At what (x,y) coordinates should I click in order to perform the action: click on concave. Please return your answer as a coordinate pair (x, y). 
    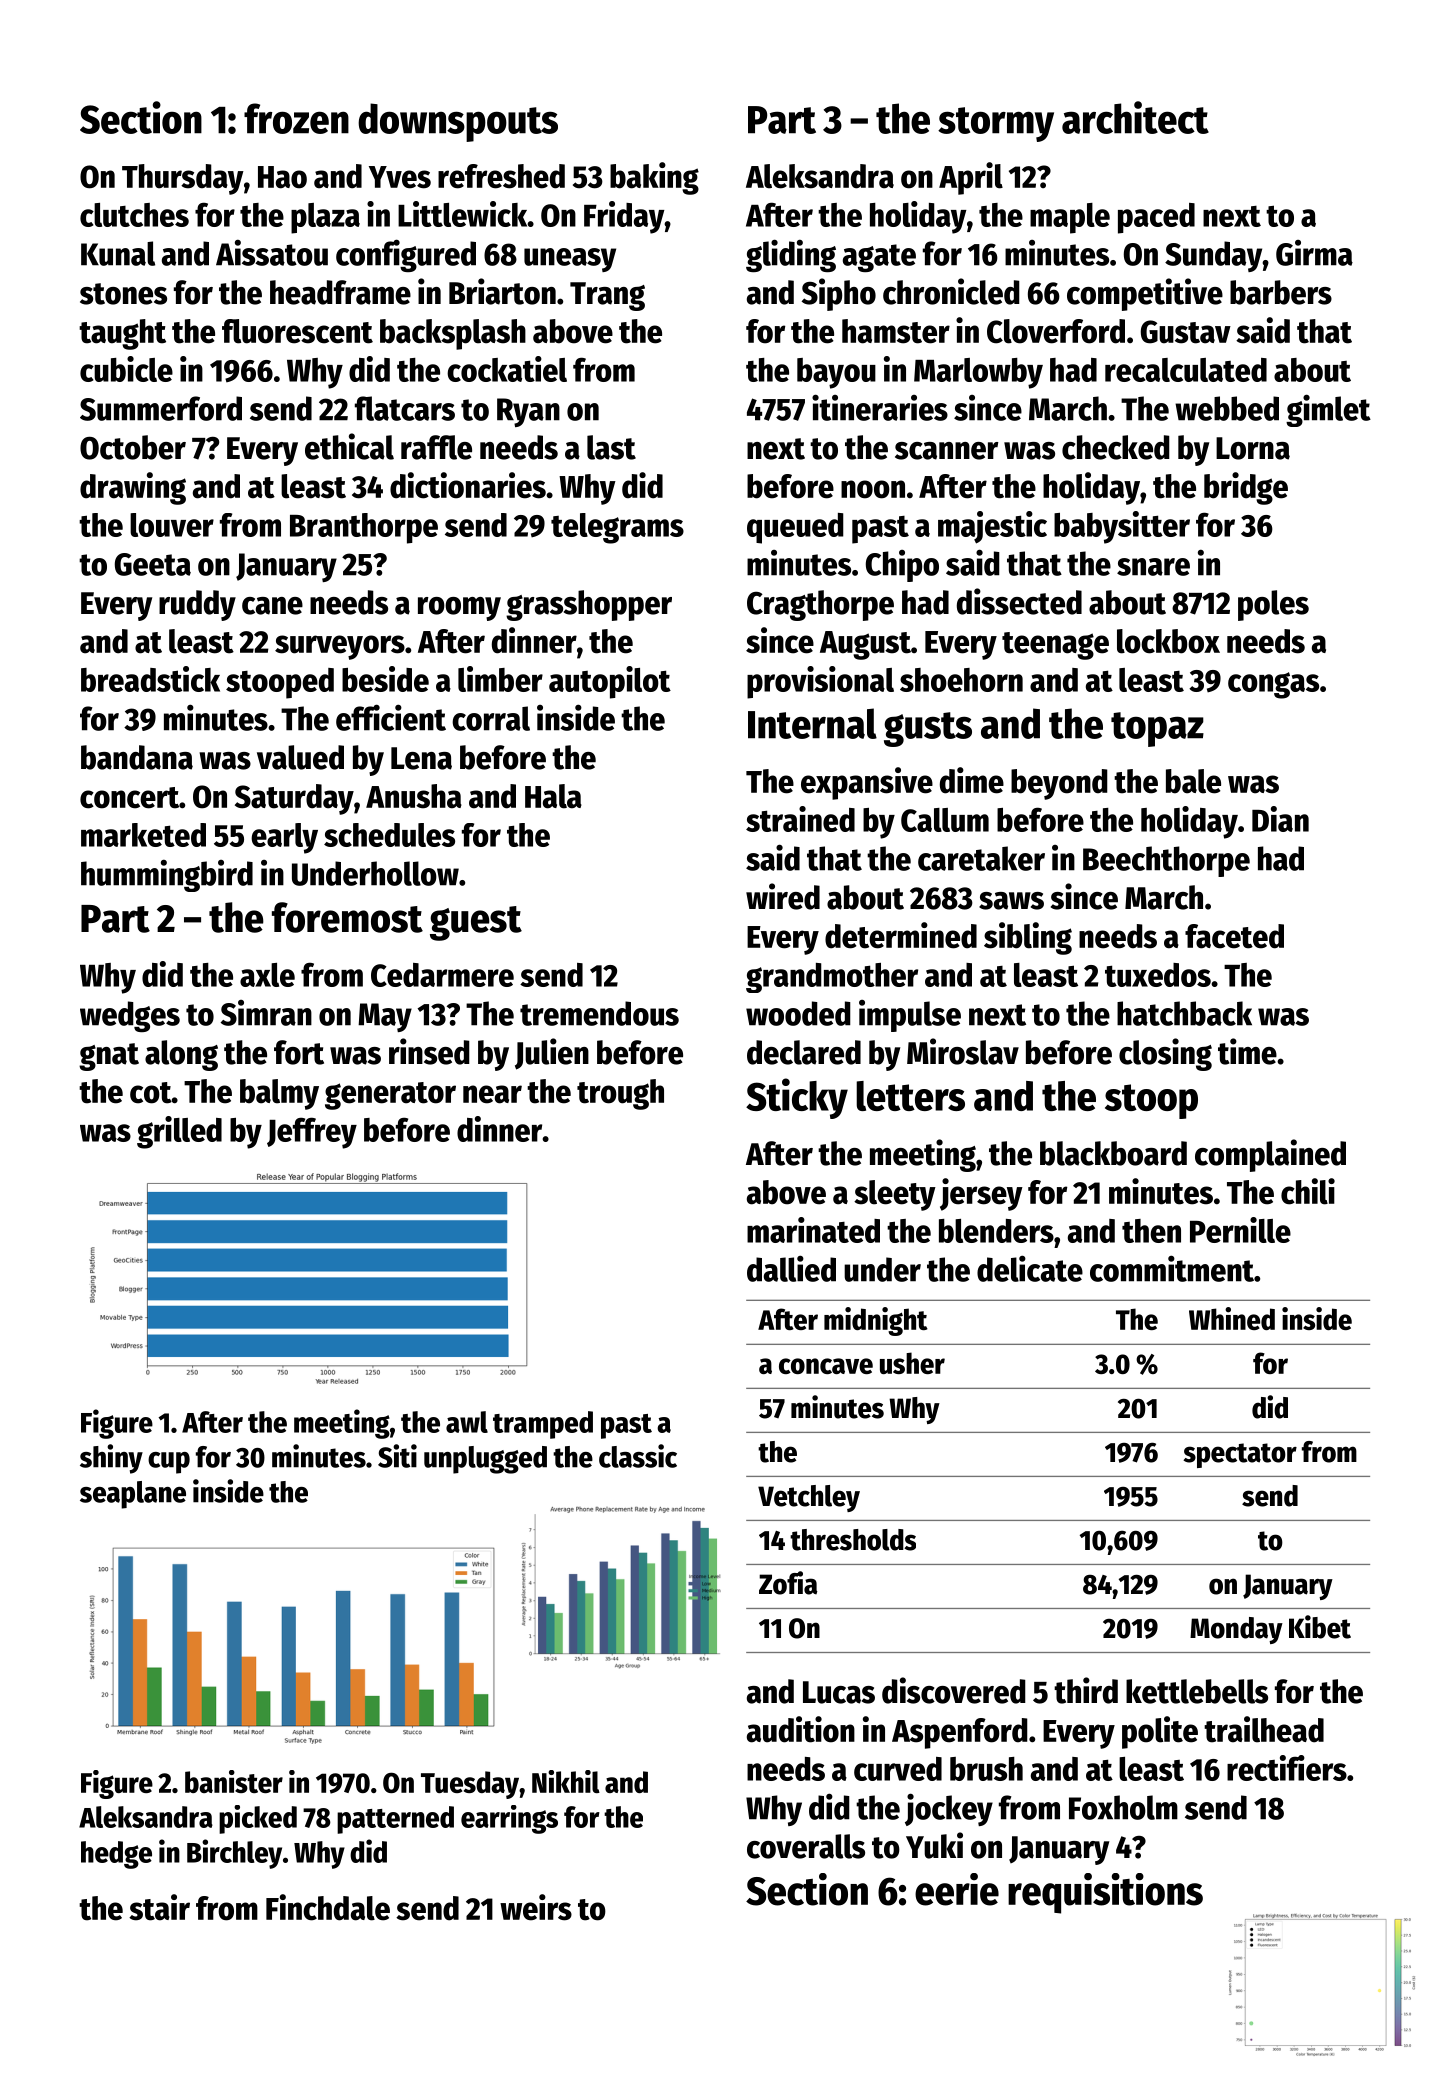
    Looking at the image, I should click on (826, 1366).
